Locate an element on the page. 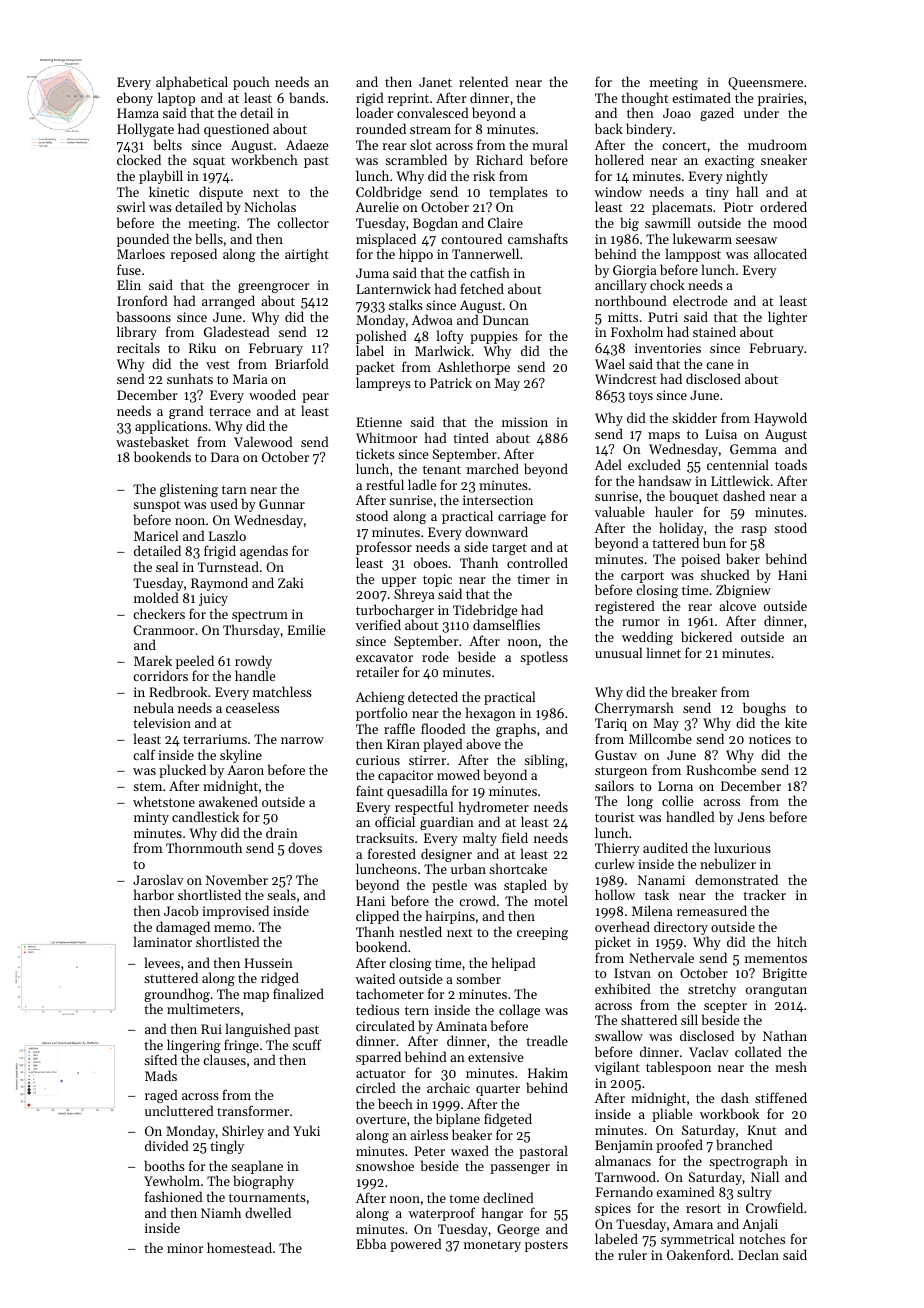 The image size is (924, 1308). portfolio is located at coordinates (382, 714).
